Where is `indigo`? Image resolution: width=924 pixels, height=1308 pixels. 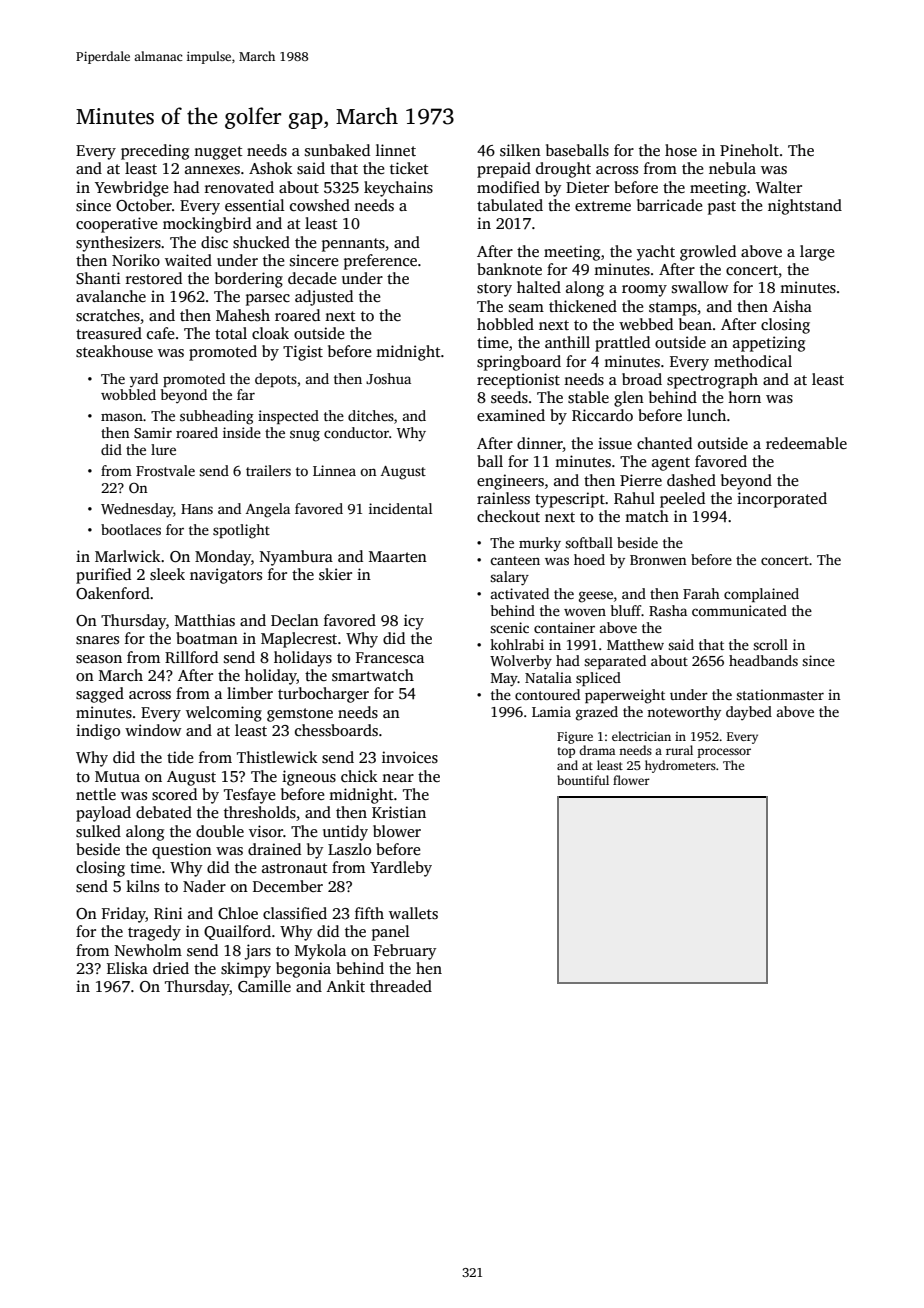
indigo is located at coordinates (98, 732).
